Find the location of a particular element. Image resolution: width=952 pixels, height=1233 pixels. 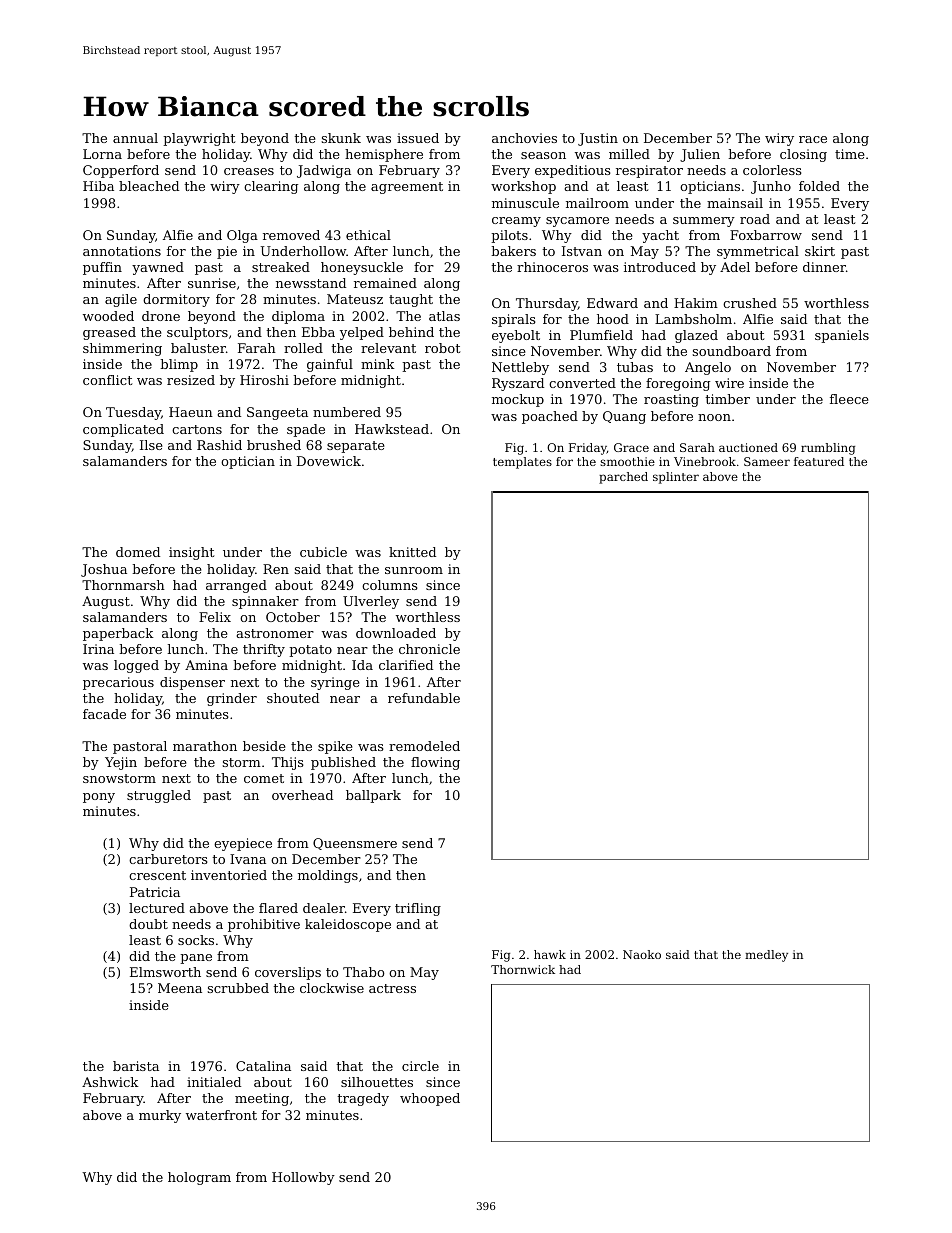

whooped is located at coordinates (430, 1099).
